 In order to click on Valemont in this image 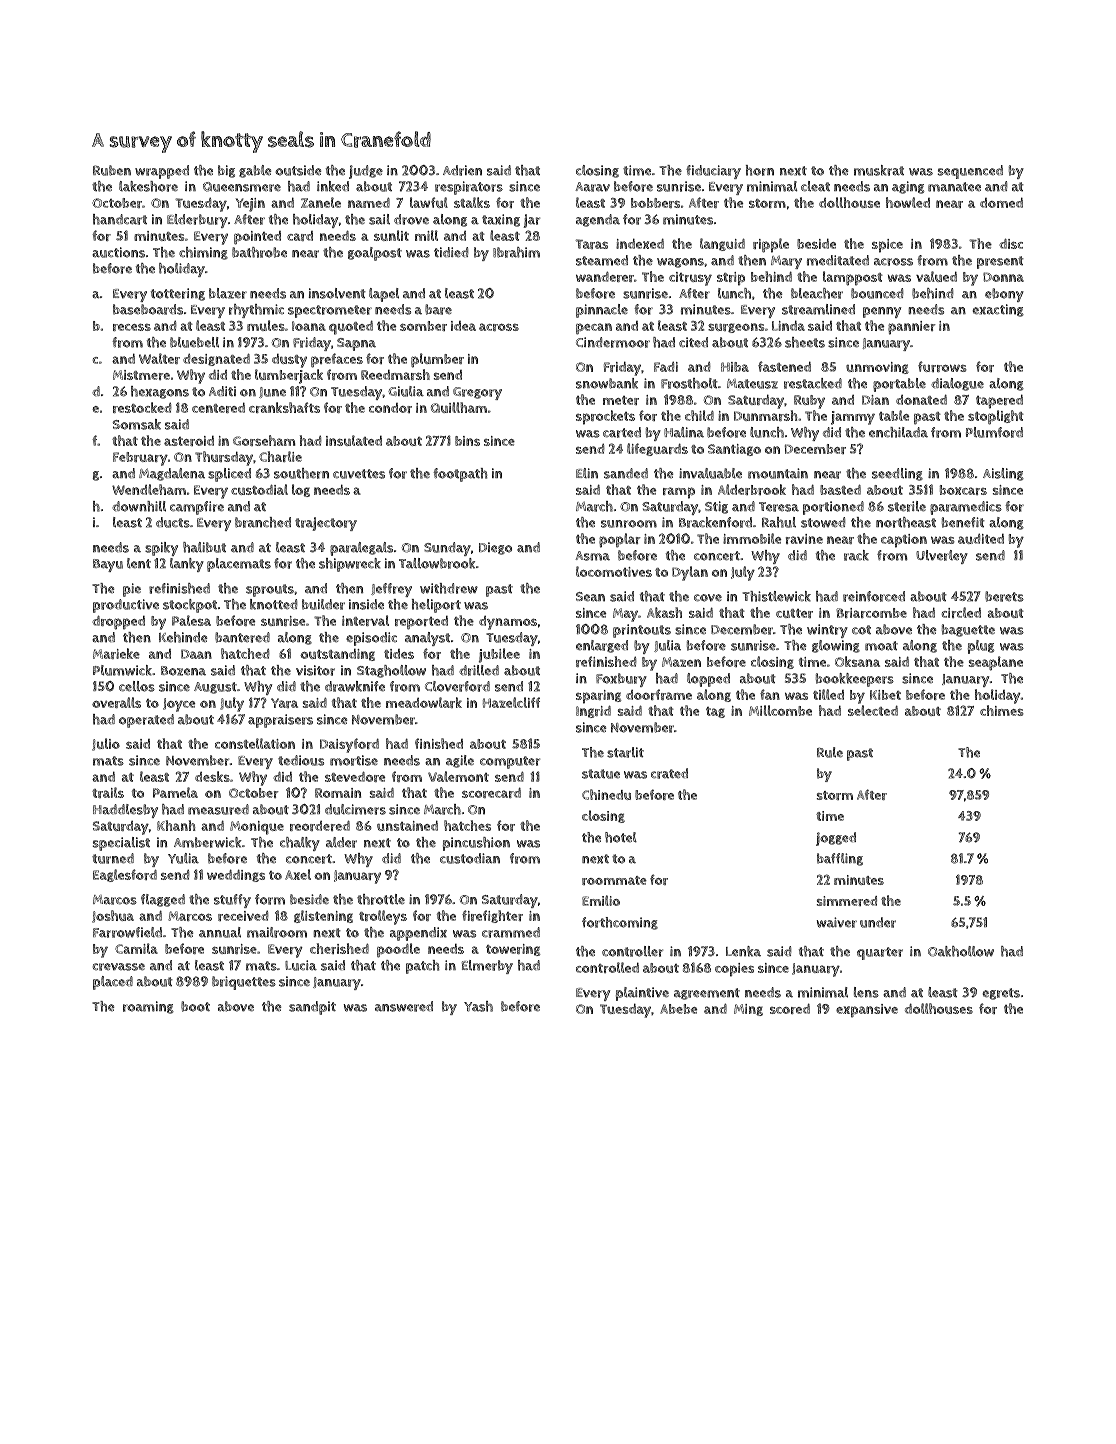, I will do `click(458, 776)`.
